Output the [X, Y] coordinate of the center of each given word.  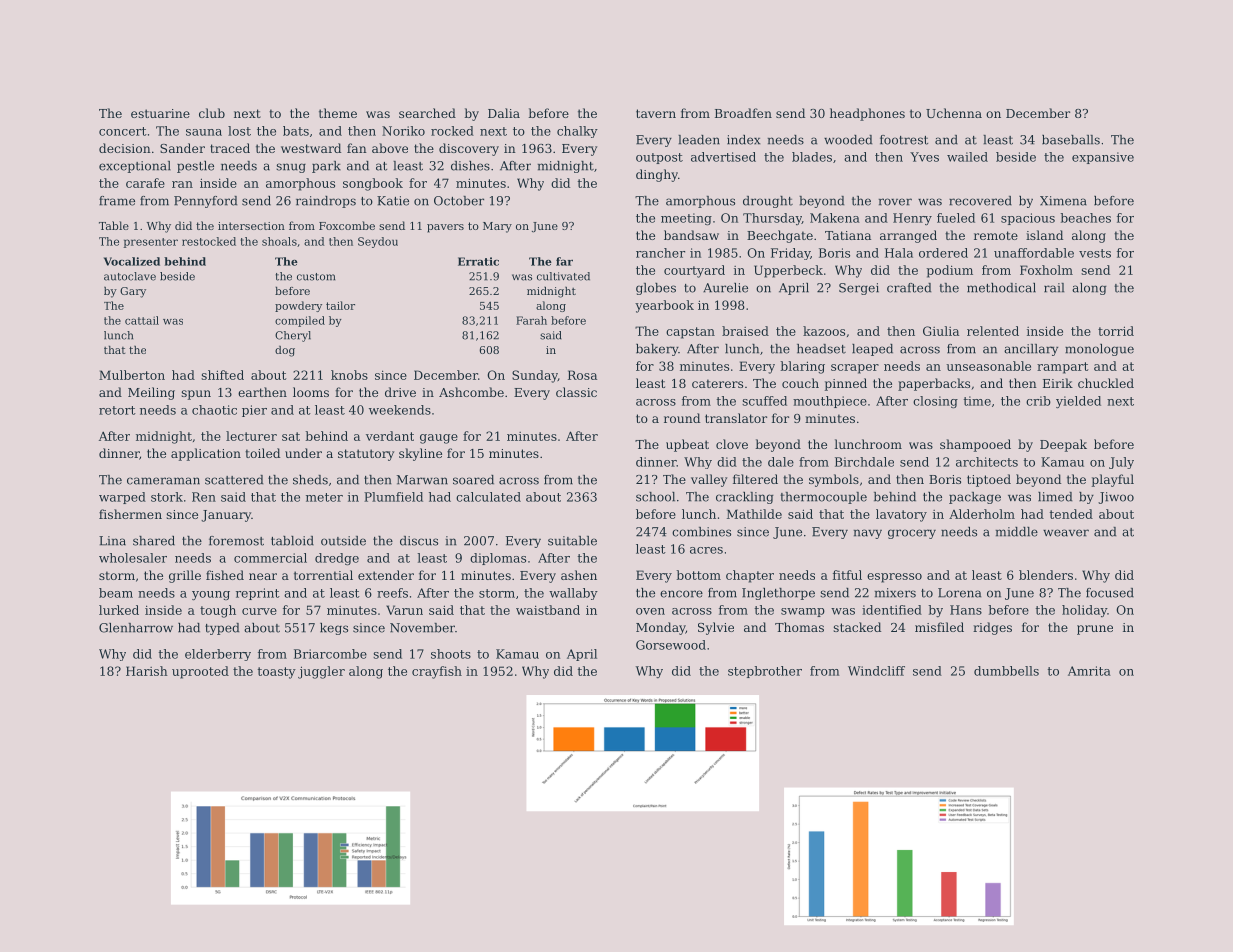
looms [311, 392]
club [212, 113]
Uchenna [954, 113]
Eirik [1058, 383]
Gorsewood [671, 645]
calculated [488, 497]
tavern [656, 113]
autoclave [130, 276]
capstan [690, 333]
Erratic [478, 261]
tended [1071, 514]
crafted [909, 288]
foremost [236, 541]
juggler [321, 672]
